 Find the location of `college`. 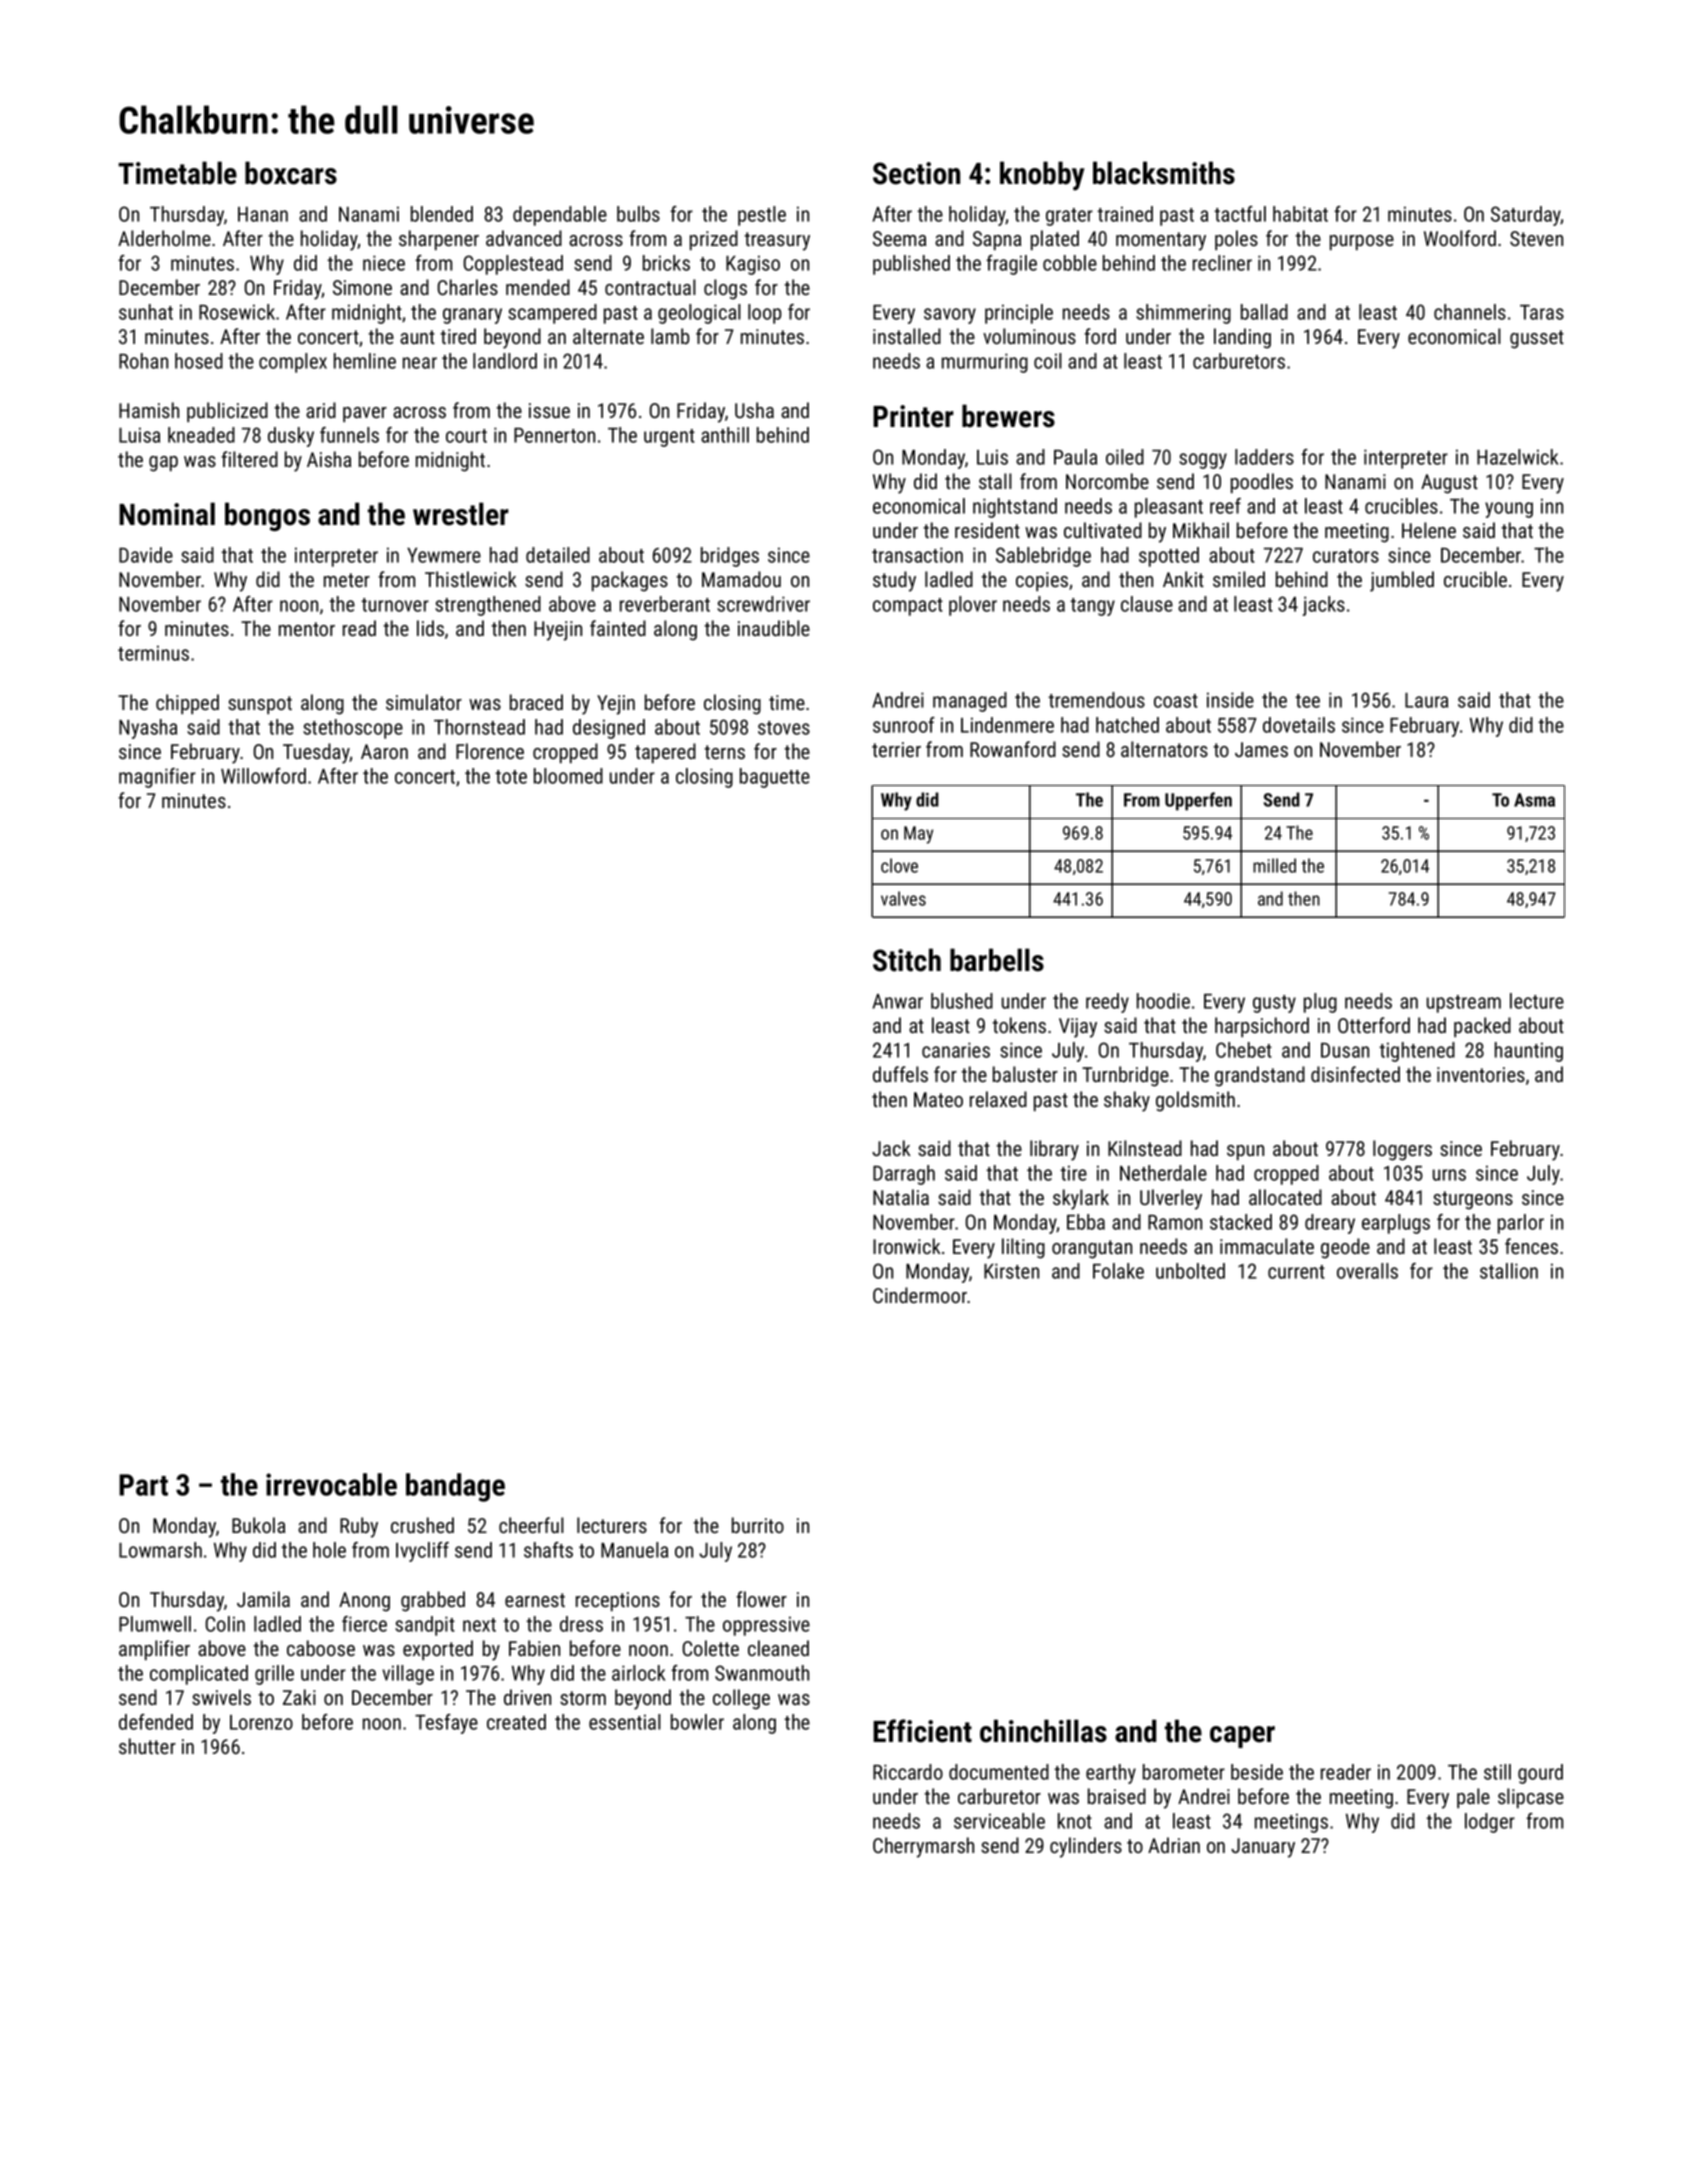

college is located at coordinates (741, 1699).
